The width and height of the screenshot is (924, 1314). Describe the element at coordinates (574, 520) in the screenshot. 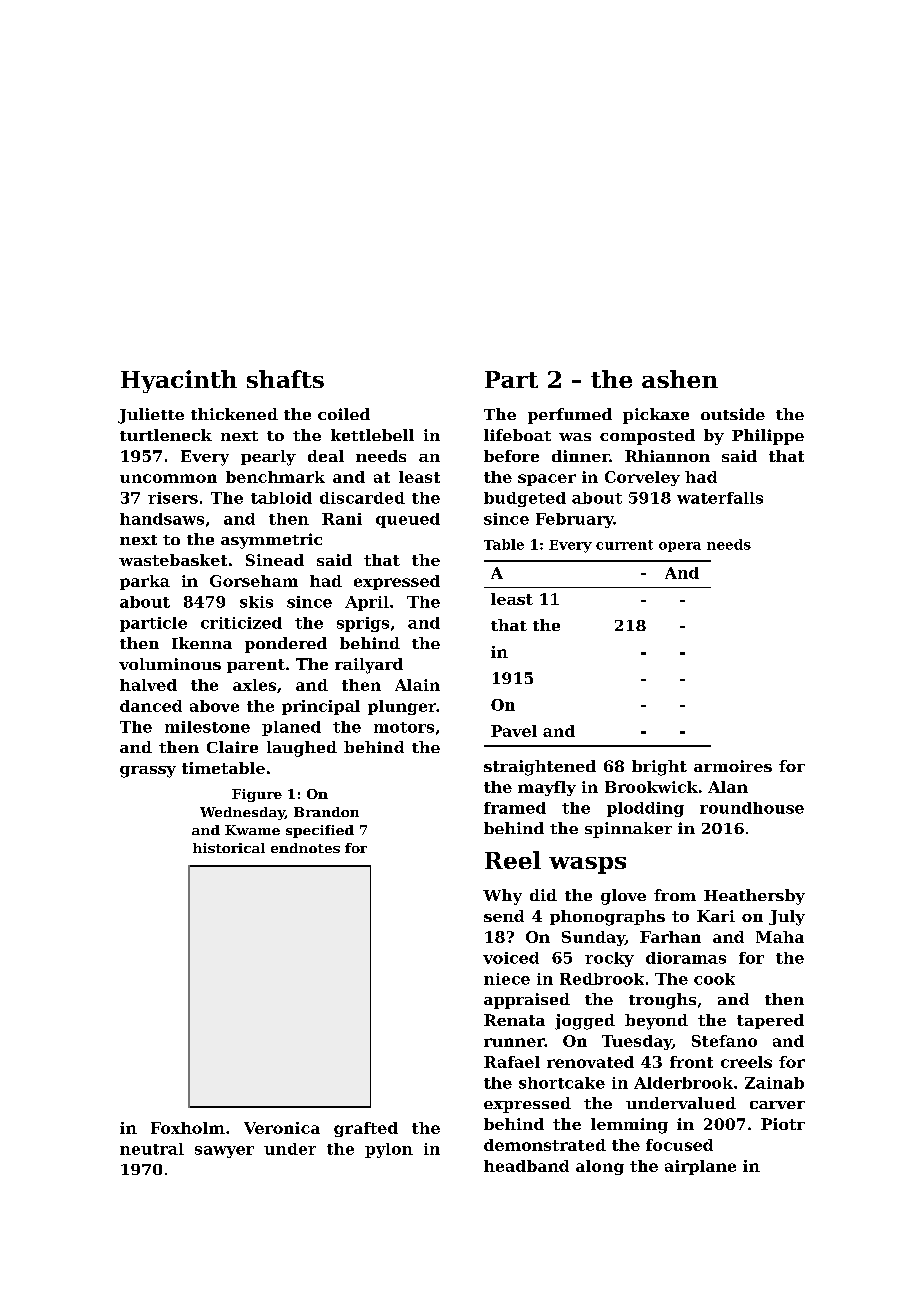

I see `February` at that location.
